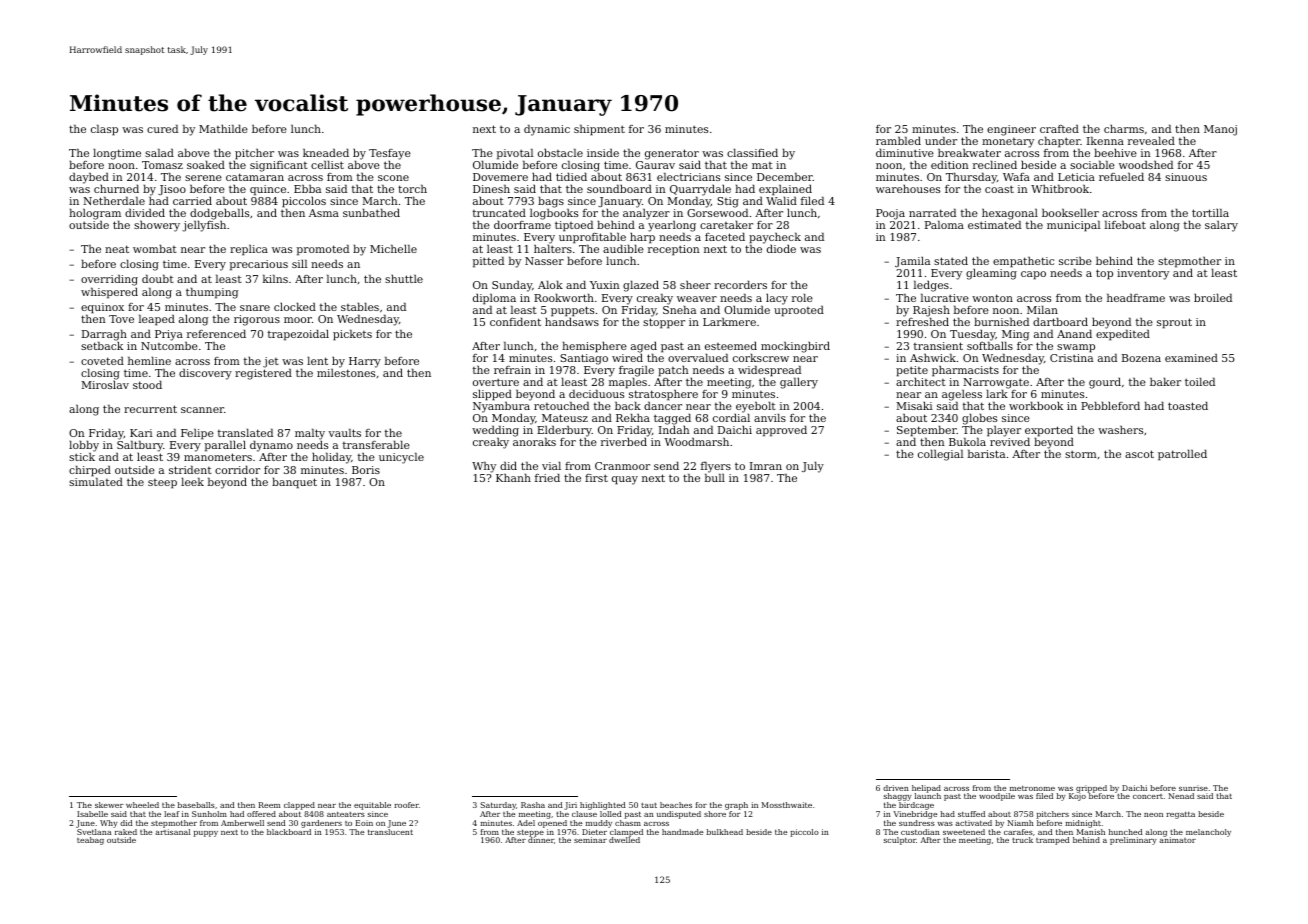 The height and width of the document is (924, 1308). I want to click on washers, so click(1120, 429).
